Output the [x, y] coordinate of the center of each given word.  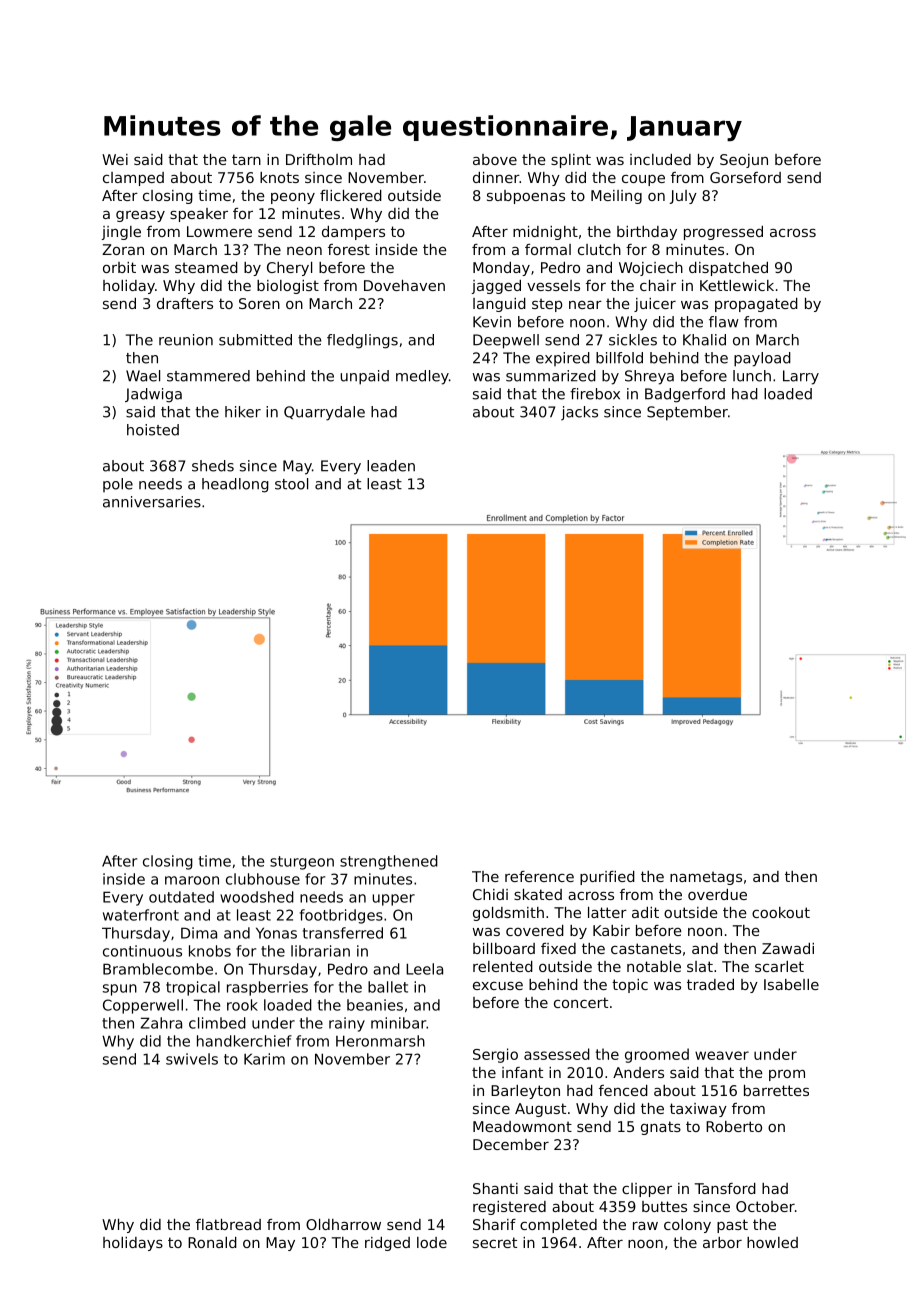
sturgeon [302, 863]
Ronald [212, 1242]
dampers [353, 233]
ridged [387, 1244]
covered [535, 930]
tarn [246, 159]
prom [787, 1075]
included [660, 159]
